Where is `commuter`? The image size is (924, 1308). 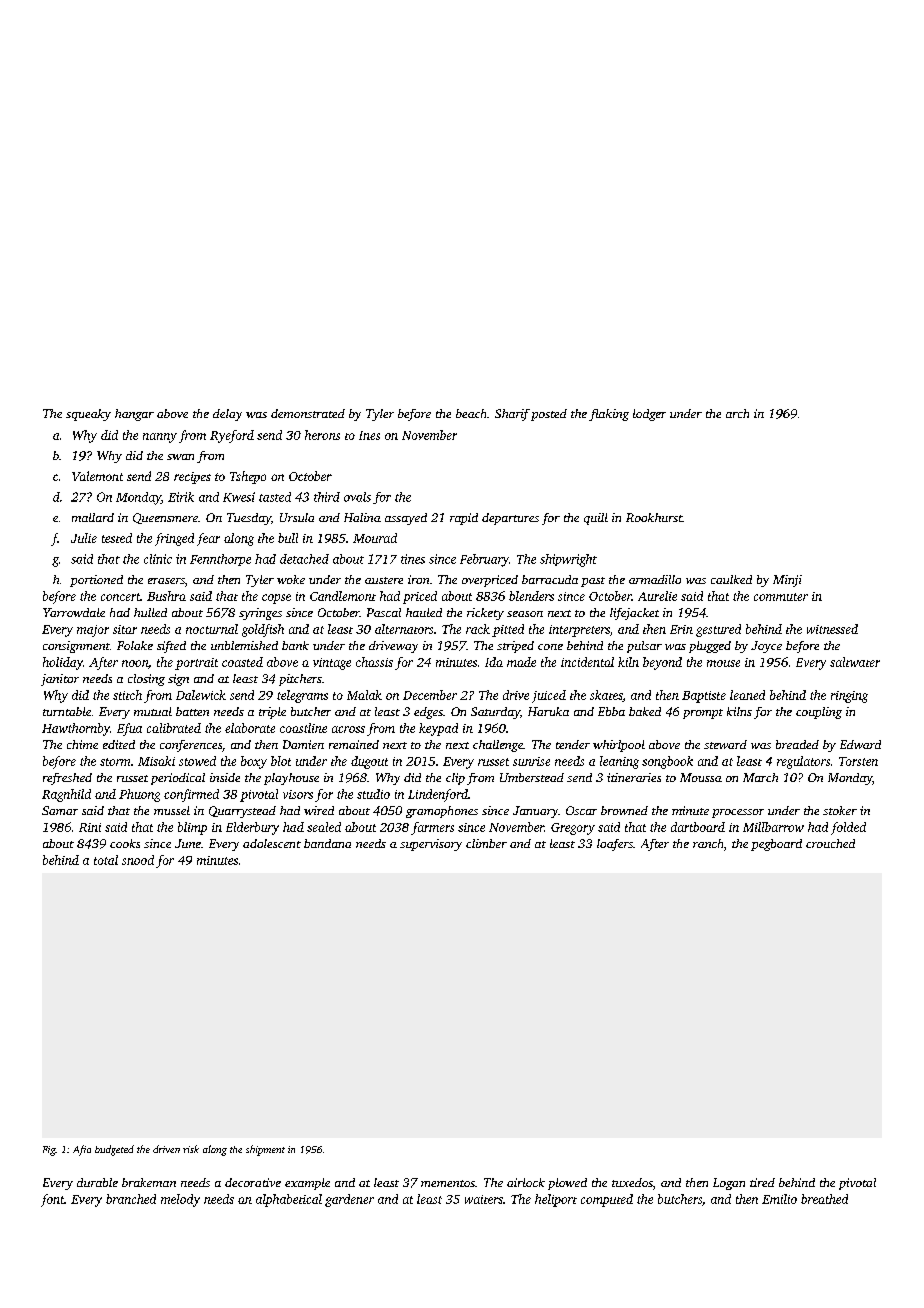
commuter is located at coordinates (781, 597).
